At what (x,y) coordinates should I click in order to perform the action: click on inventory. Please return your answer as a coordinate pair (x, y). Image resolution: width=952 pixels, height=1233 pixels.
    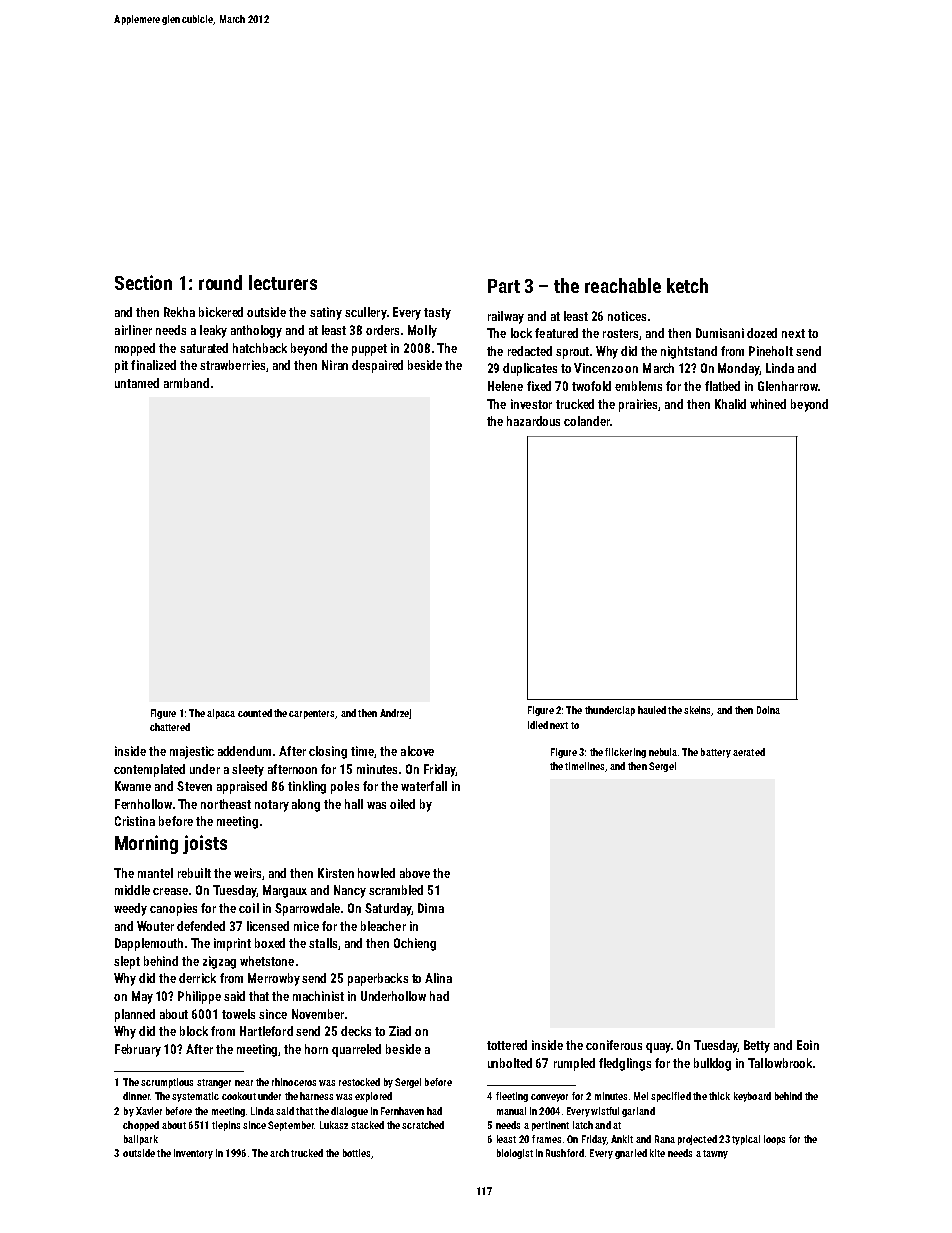
    Looking at the image, I should click on (193, 1154).
